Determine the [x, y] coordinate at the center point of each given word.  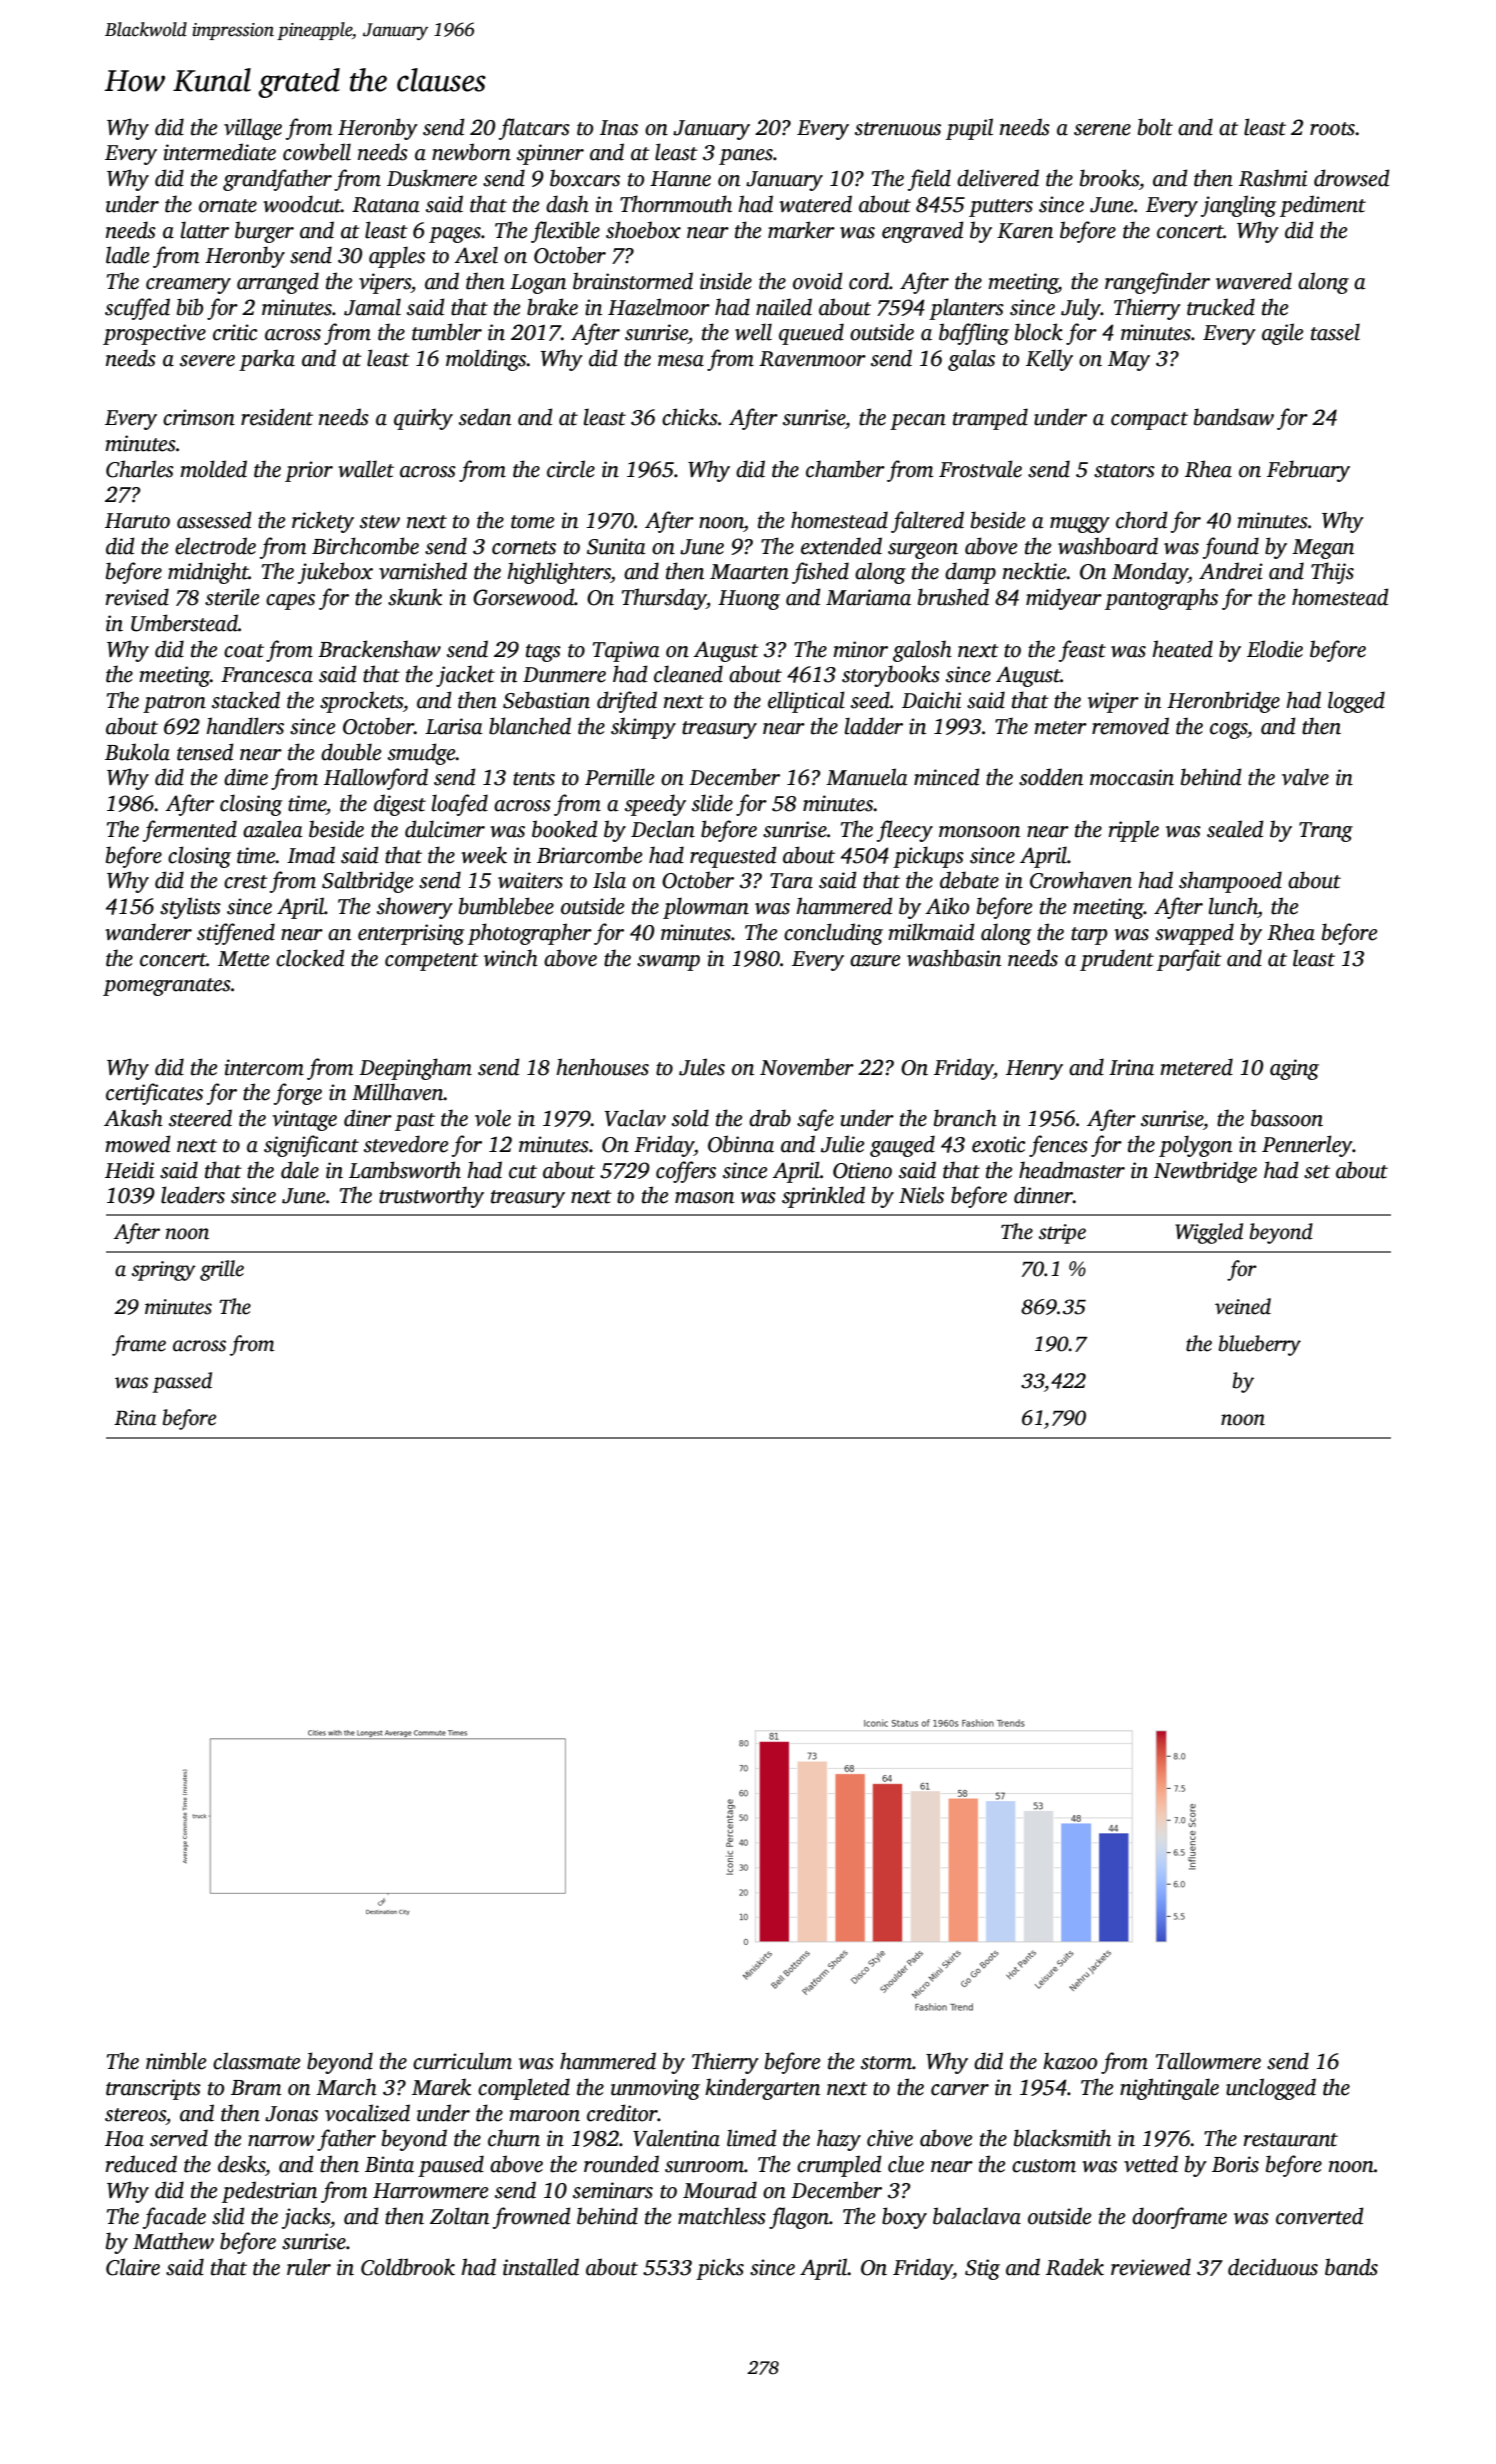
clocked [310, 958]
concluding [833, 934]
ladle [127, 255]
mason [704, 1198]
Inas [619, 128]
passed [182, 1382]
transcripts [153, 2089]
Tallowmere [1208, 2061]
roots [1332, 129]
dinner [1043, 1195]
